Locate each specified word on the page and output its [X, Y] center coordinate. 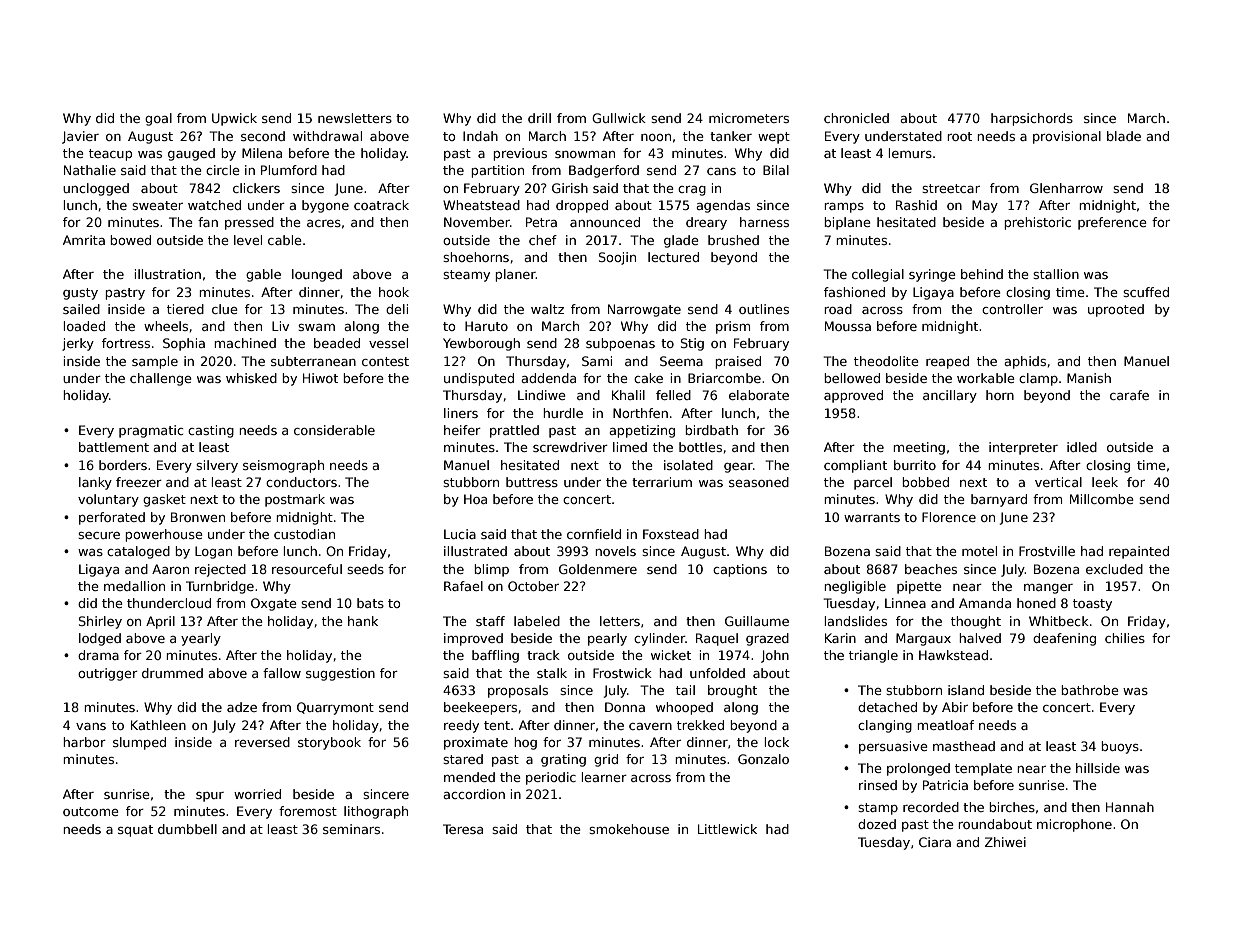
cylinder [659, 639]
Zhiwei [1005, 842]
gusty [80, 294]
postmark [295, 500]
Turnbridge [220, 587]
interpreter [1023, 448]
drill [539, 118]
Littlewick [727, 829]
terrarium [662, 482]
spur [210, 797]
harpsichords [1032, 119]
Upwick [234, 119]
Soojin [617, 258]
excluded [1114, 569]
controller [1012, 309]
